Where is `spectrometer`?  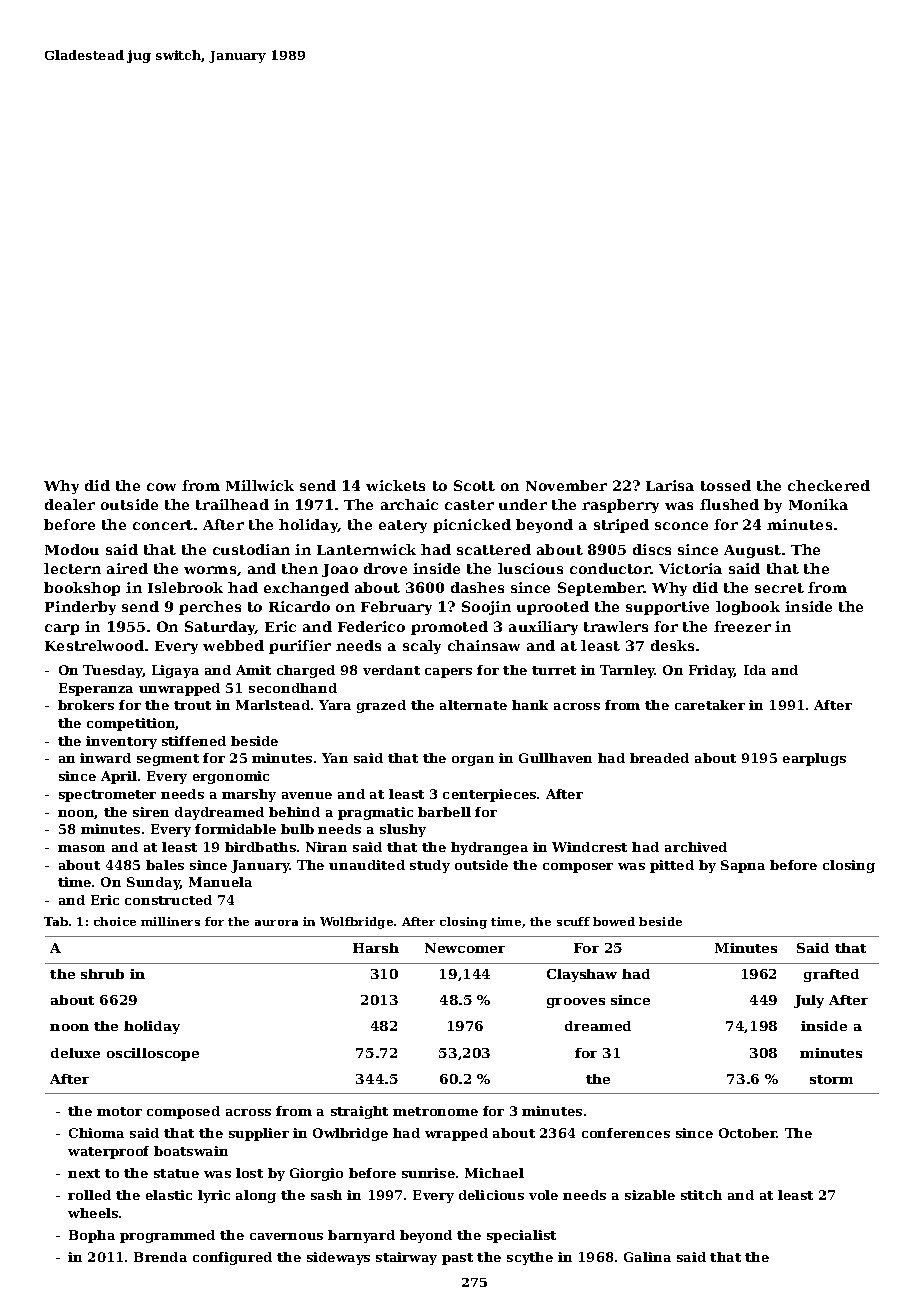
spectrometer is located at coordinates (107, 796).
